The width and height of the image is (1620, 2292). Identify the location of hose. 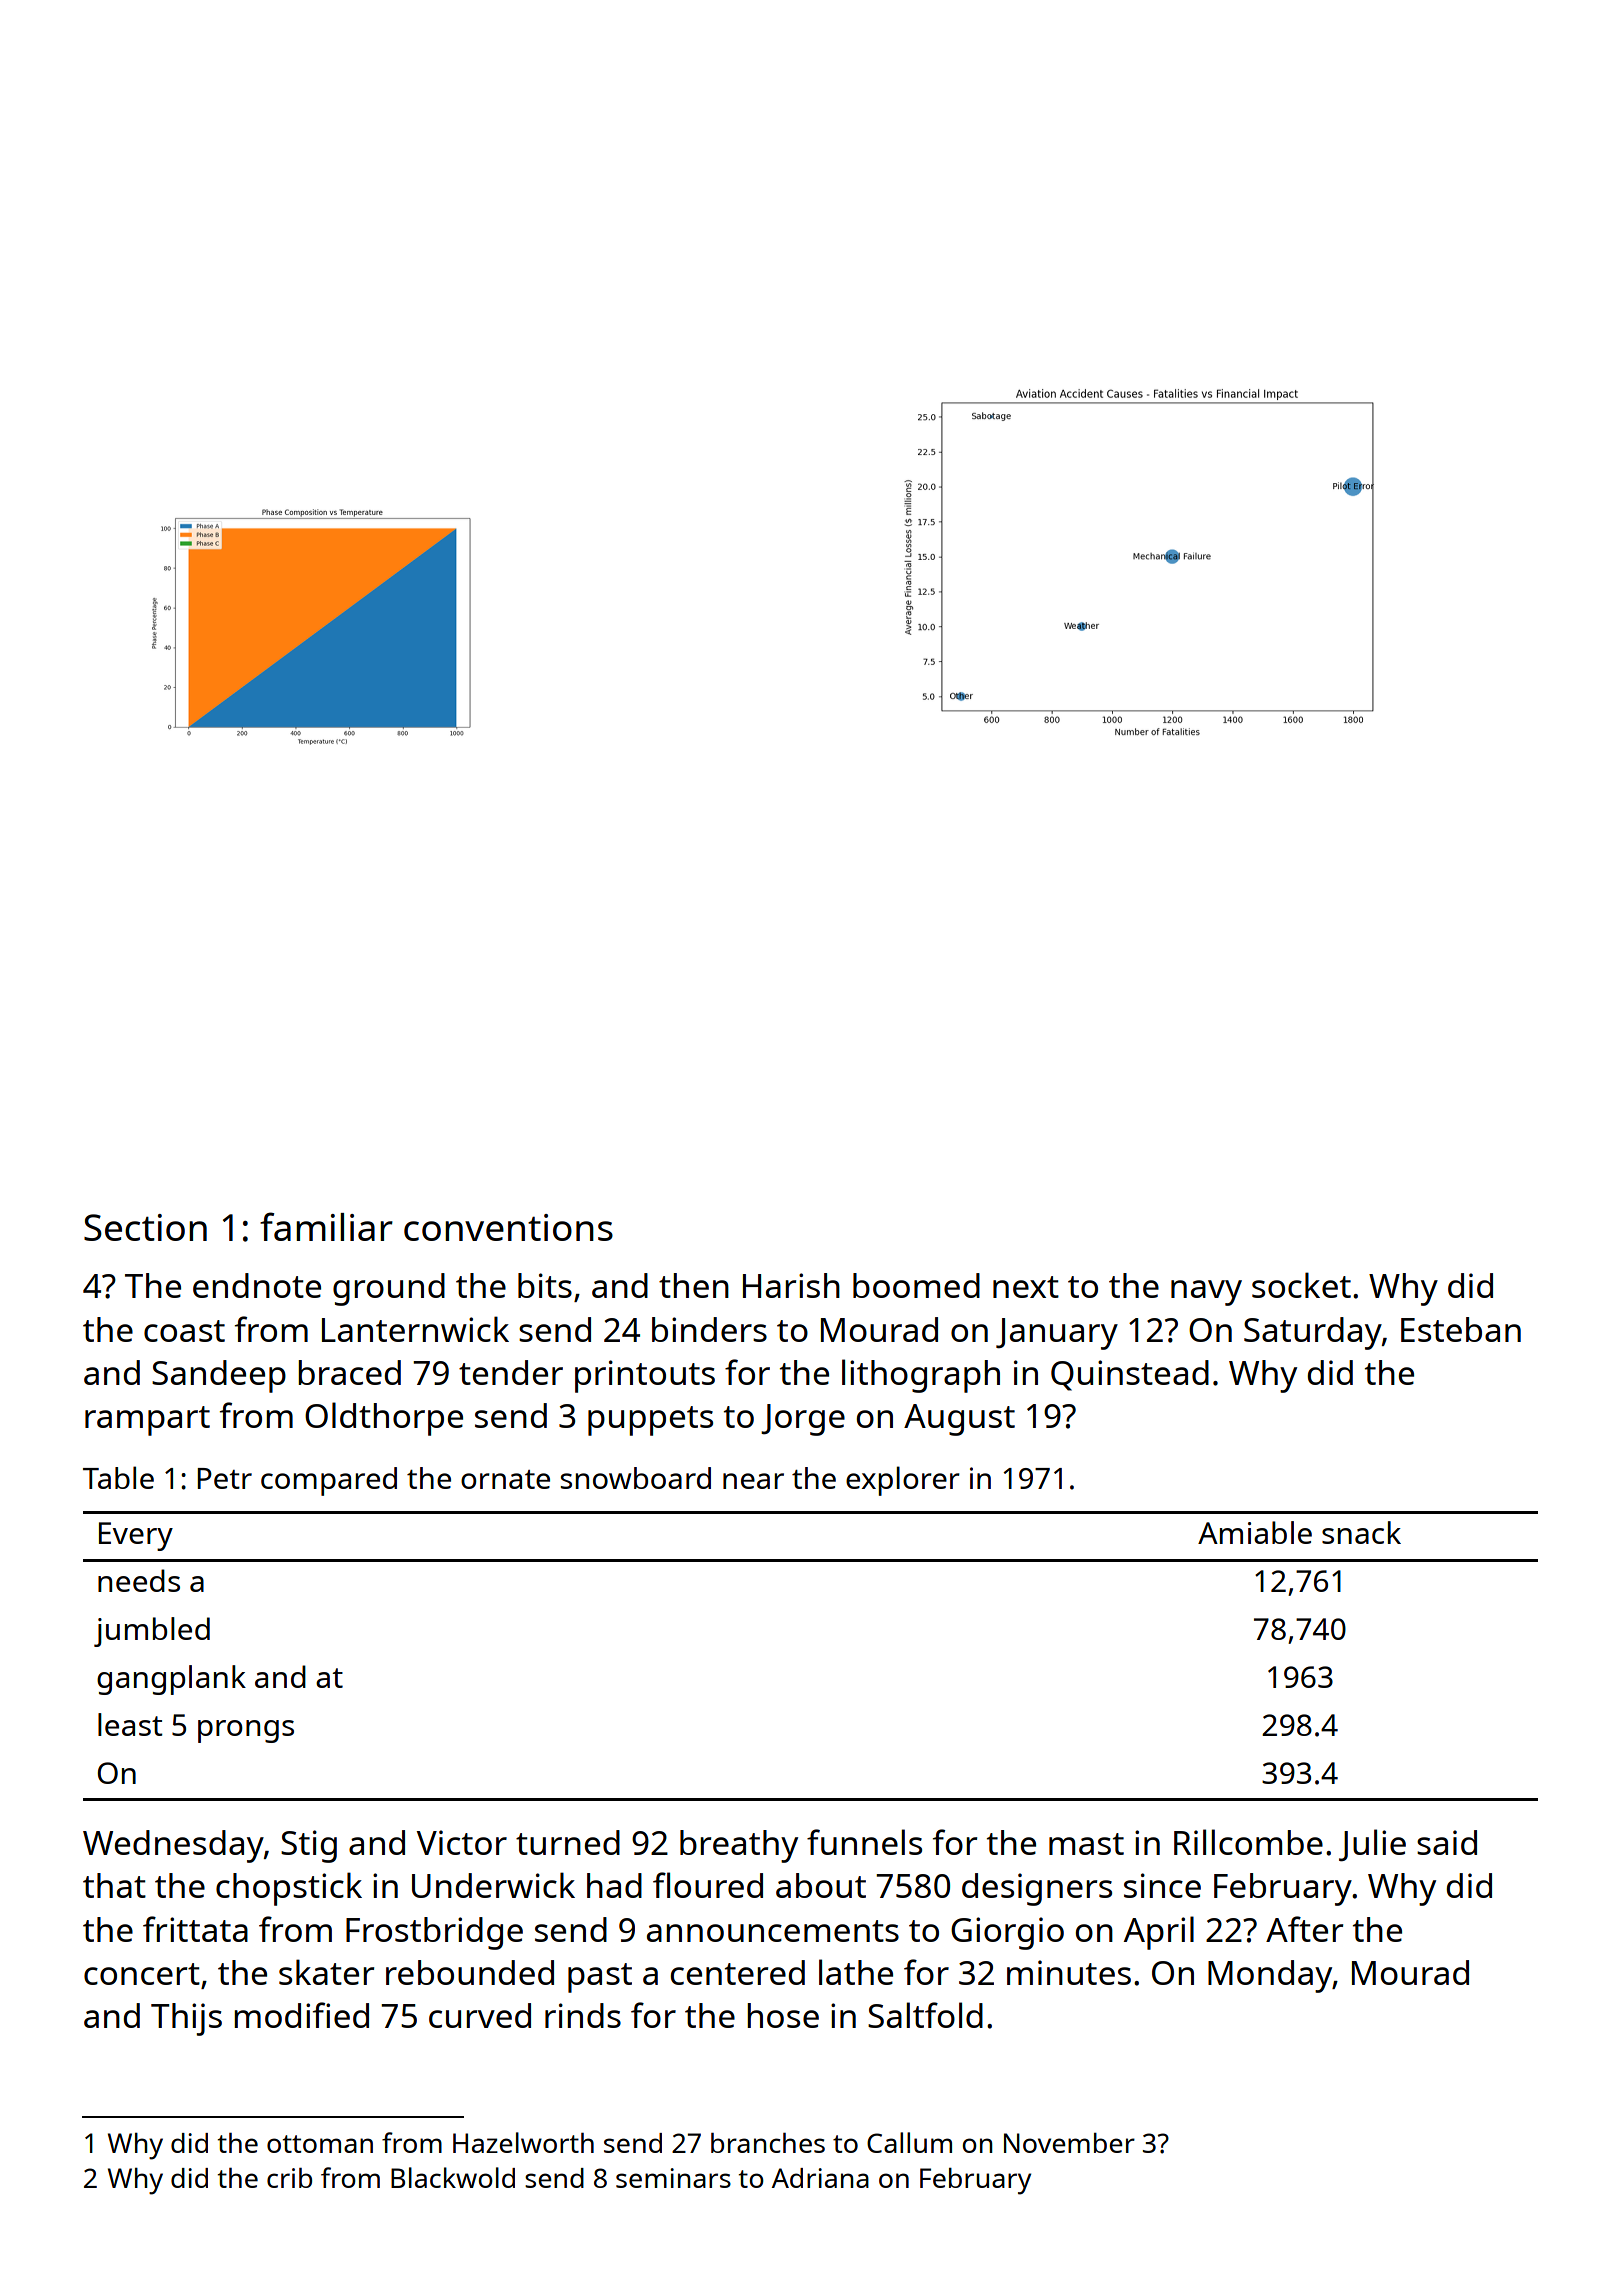
(783, 2015).
